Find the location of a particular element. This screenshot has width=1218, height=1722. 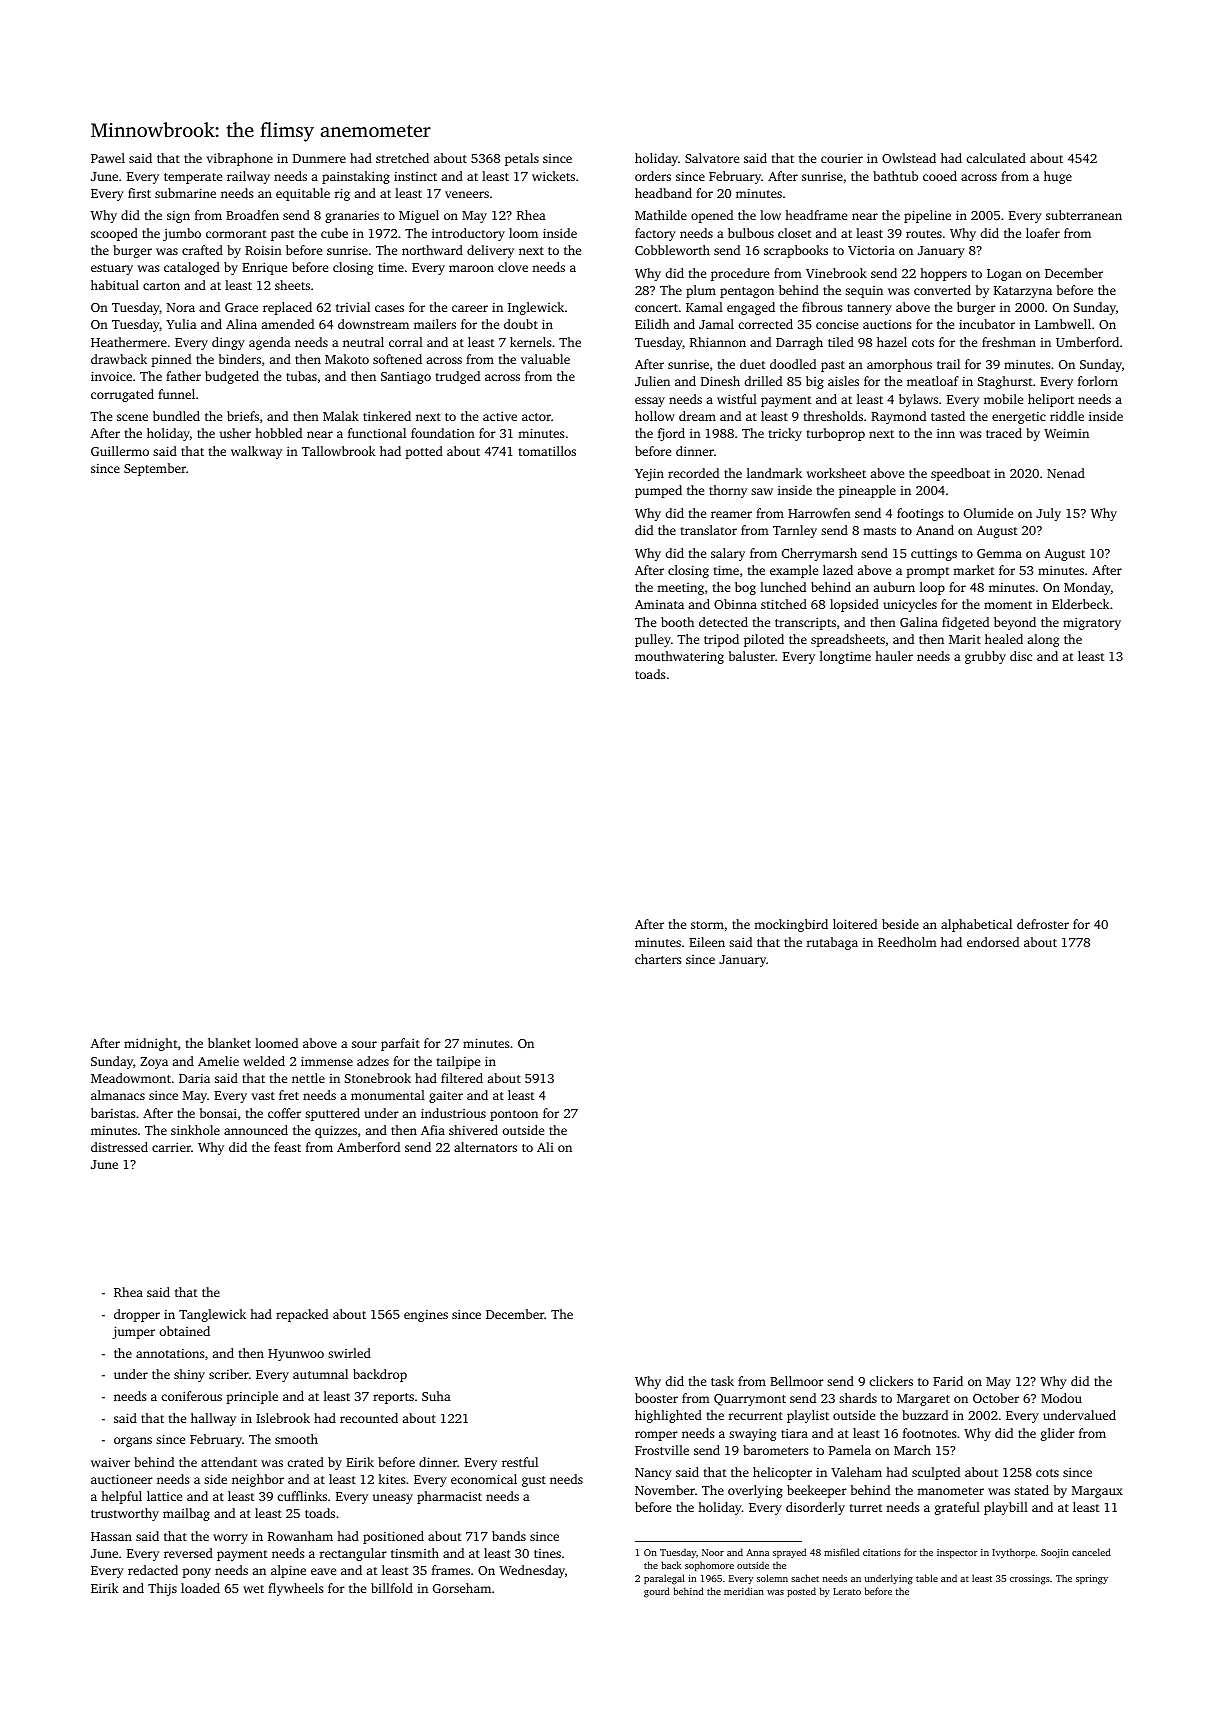

flywheels is located at coordinates (296, 1589).
